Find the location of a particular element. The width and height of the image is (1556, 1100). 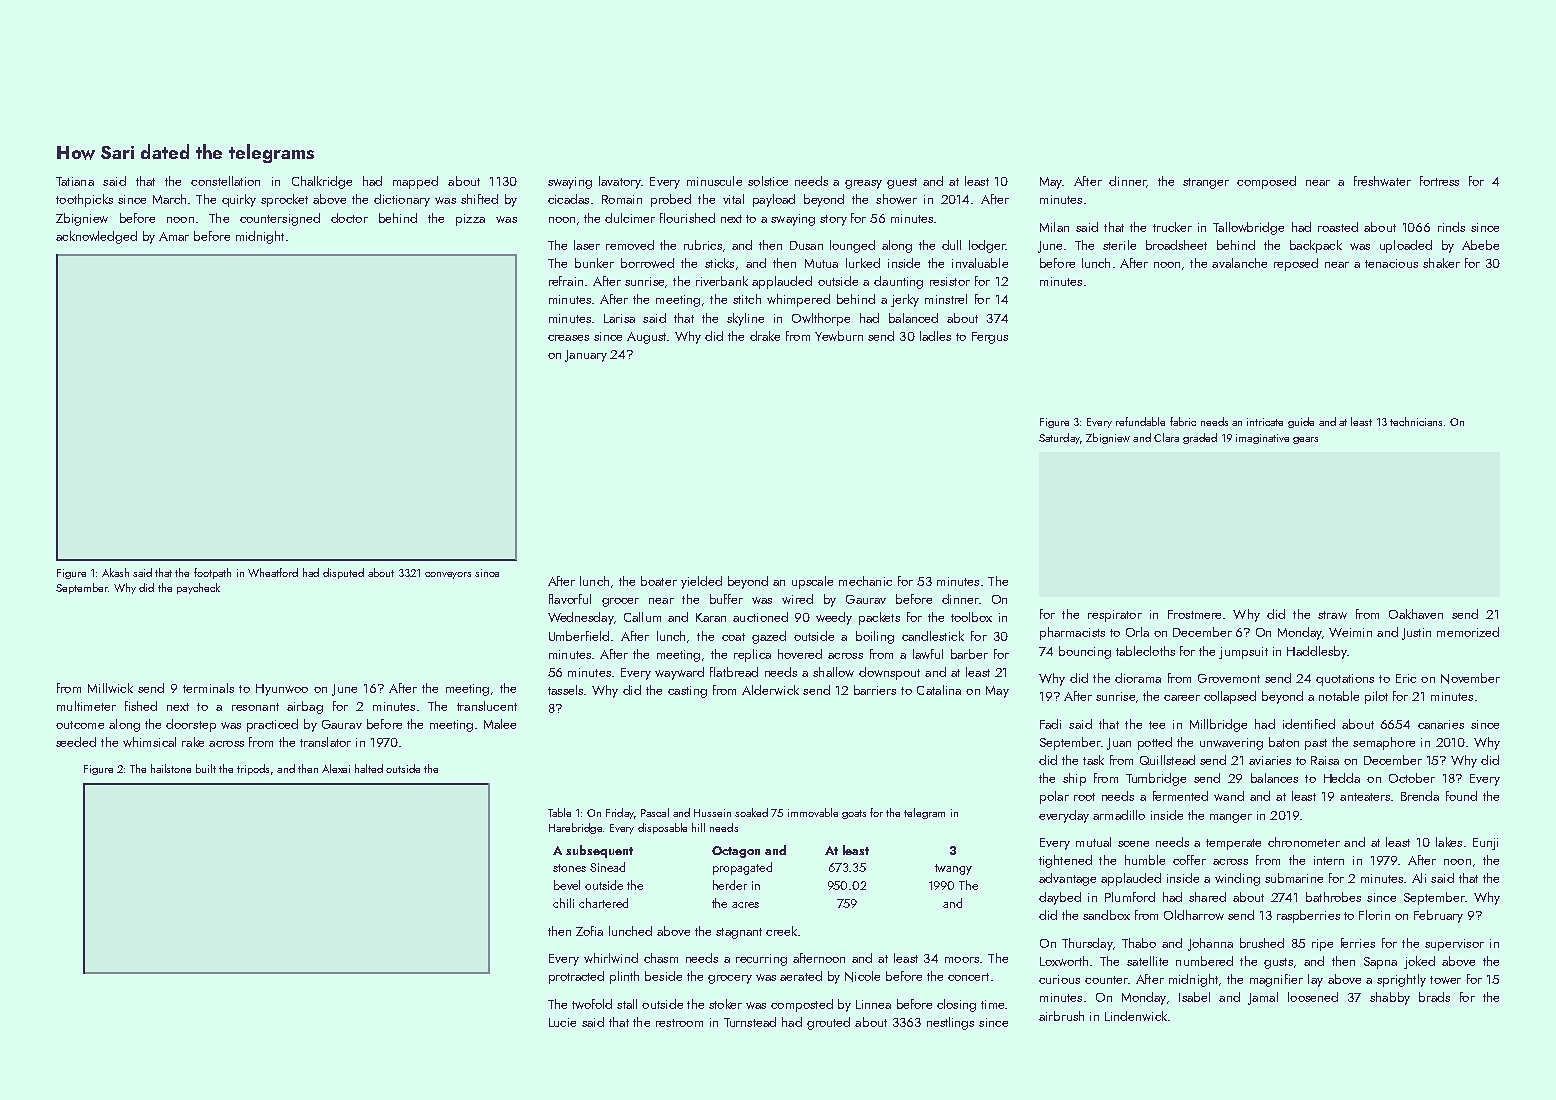

hailstone is located at coordinates (171, 768).
